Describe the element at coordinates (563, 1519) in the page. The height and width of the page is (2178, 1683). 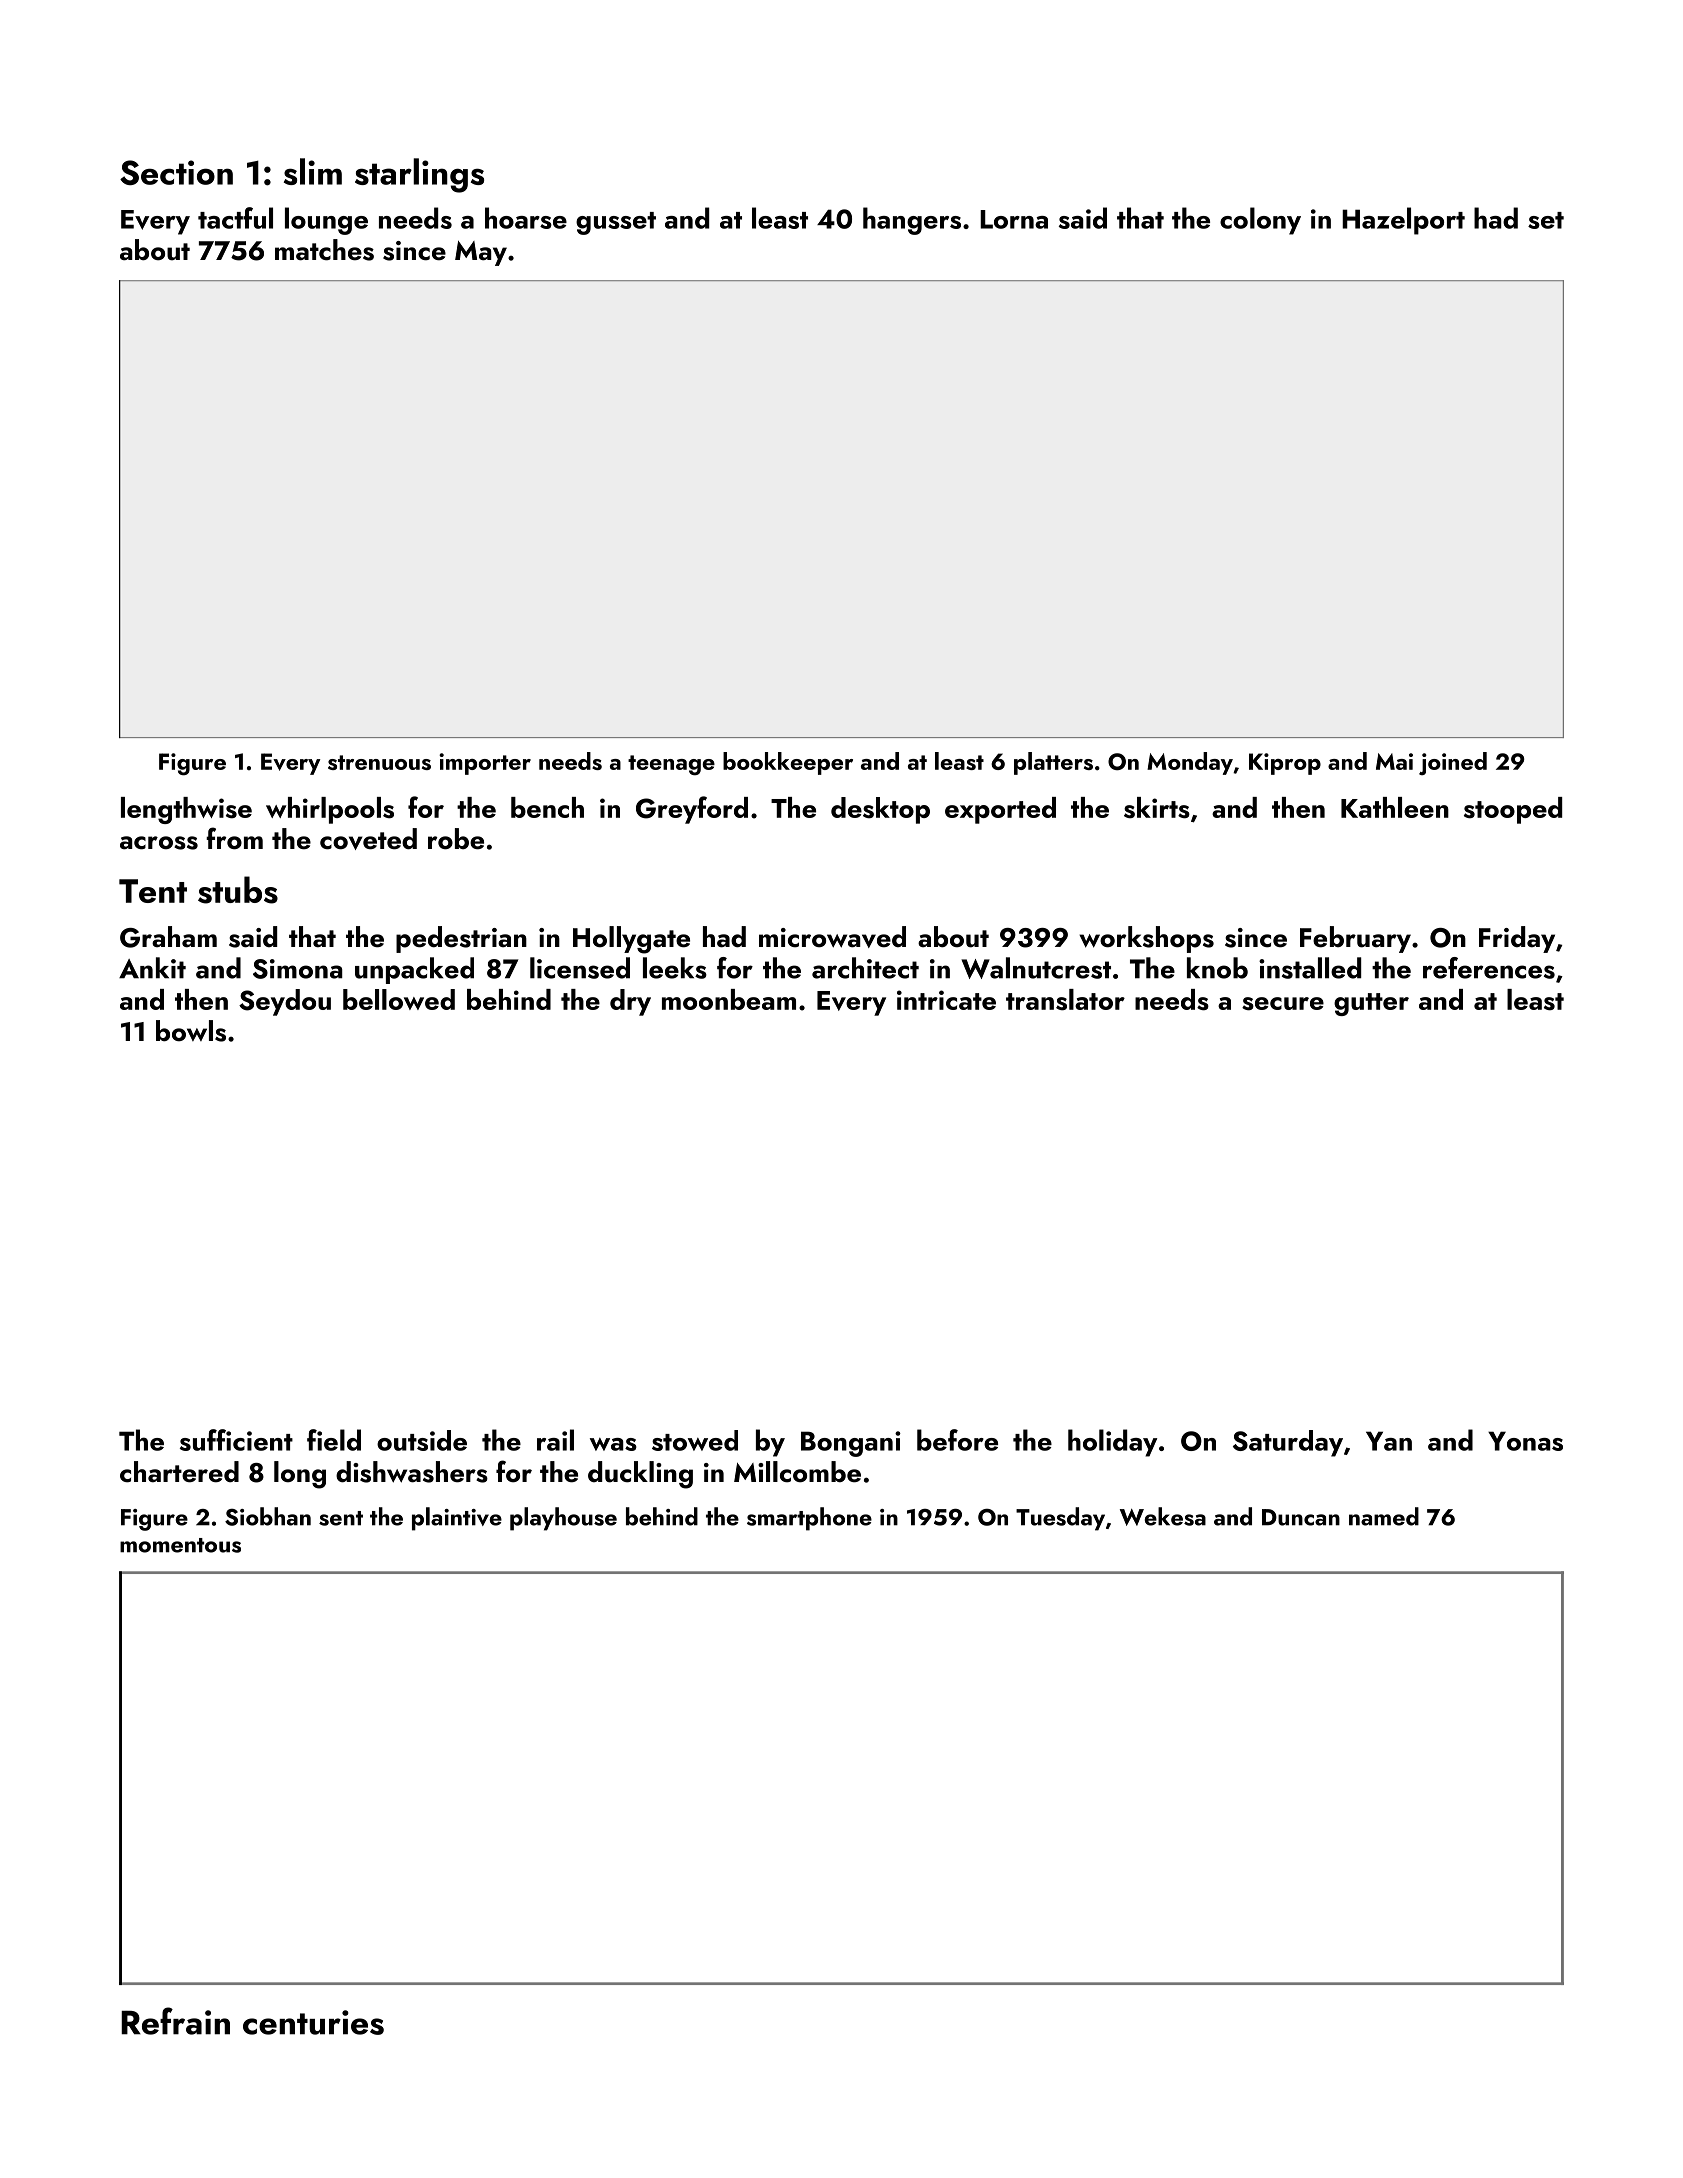
I see `playhouse` at that location.
